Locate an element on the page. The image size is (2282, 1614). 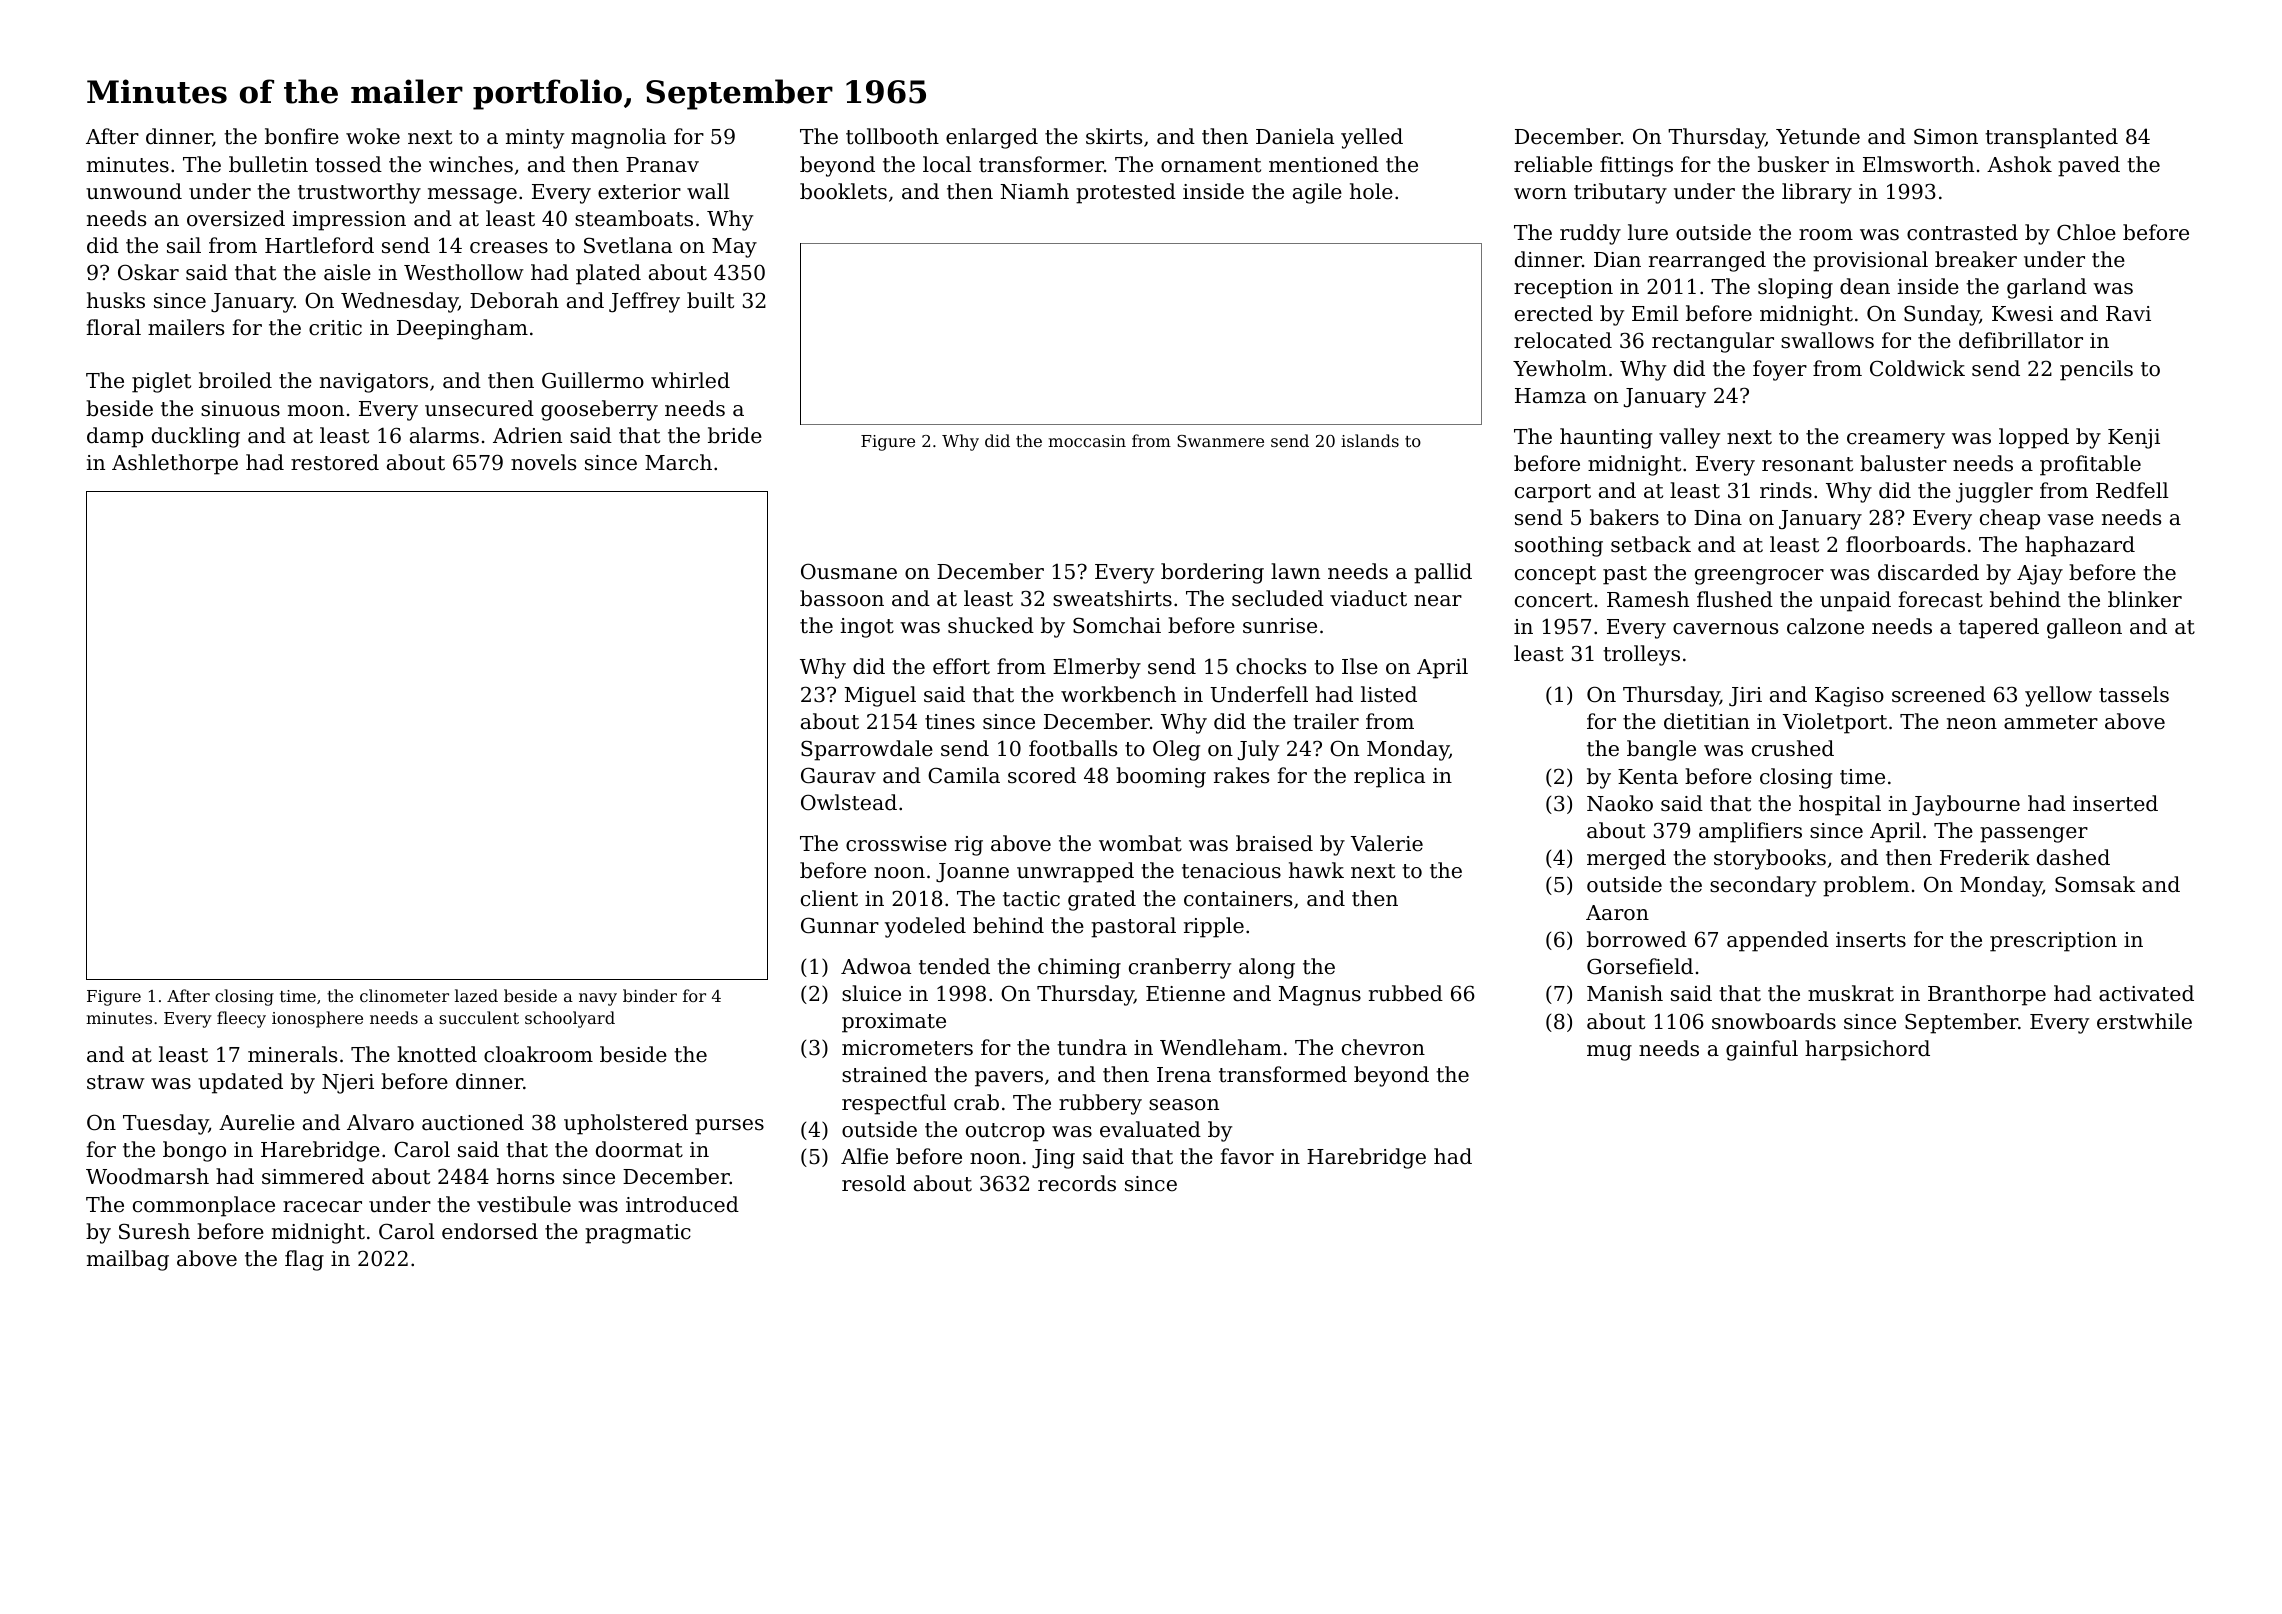
client is located at coordinates (829, 898).
